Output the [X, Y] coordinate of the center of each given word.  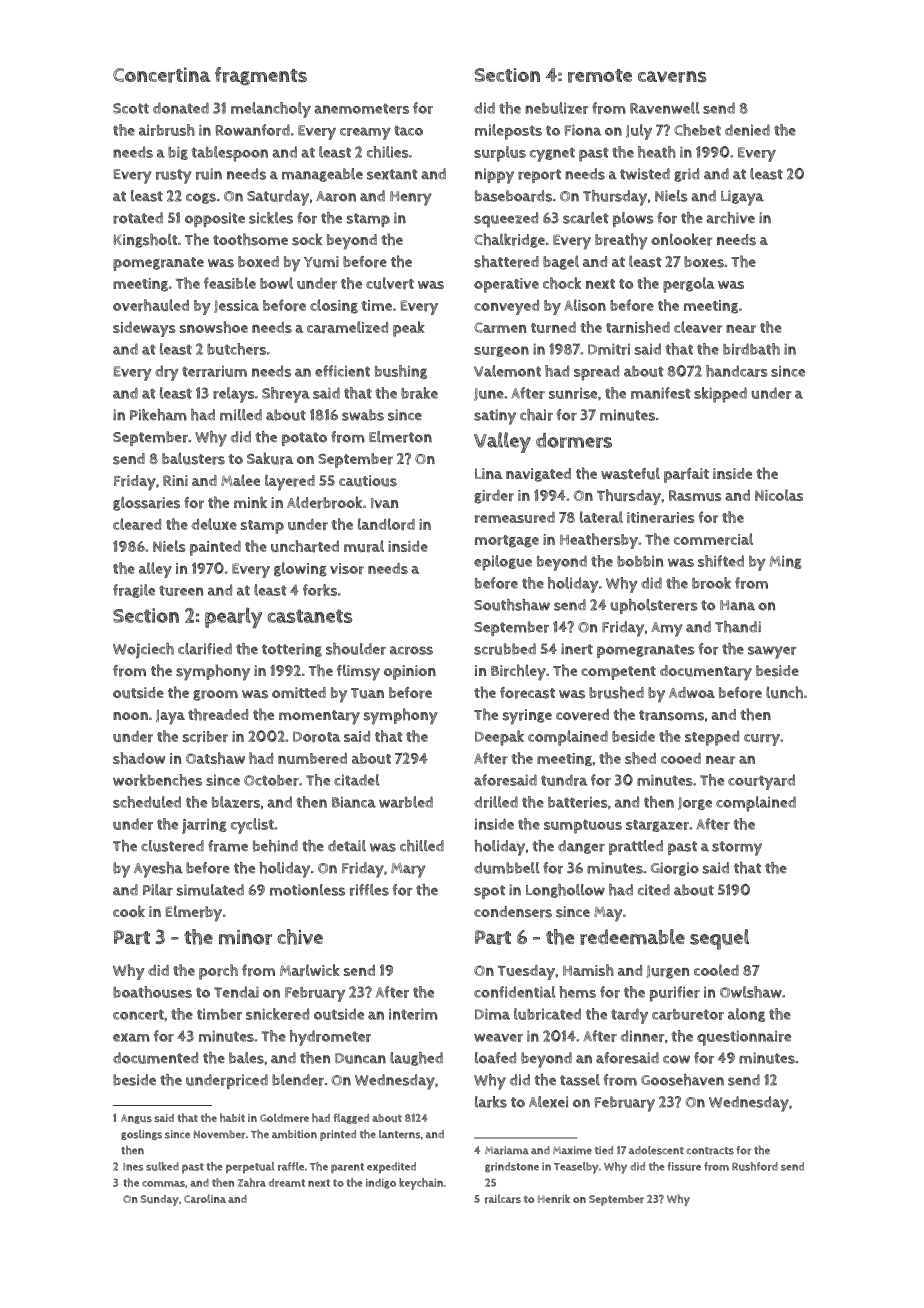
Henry [411, 198]
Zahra [252, 1182]
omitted [299, 692]
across [411, 650]
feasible [230, 283]
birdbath [751, 349]
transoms [671, 715]
